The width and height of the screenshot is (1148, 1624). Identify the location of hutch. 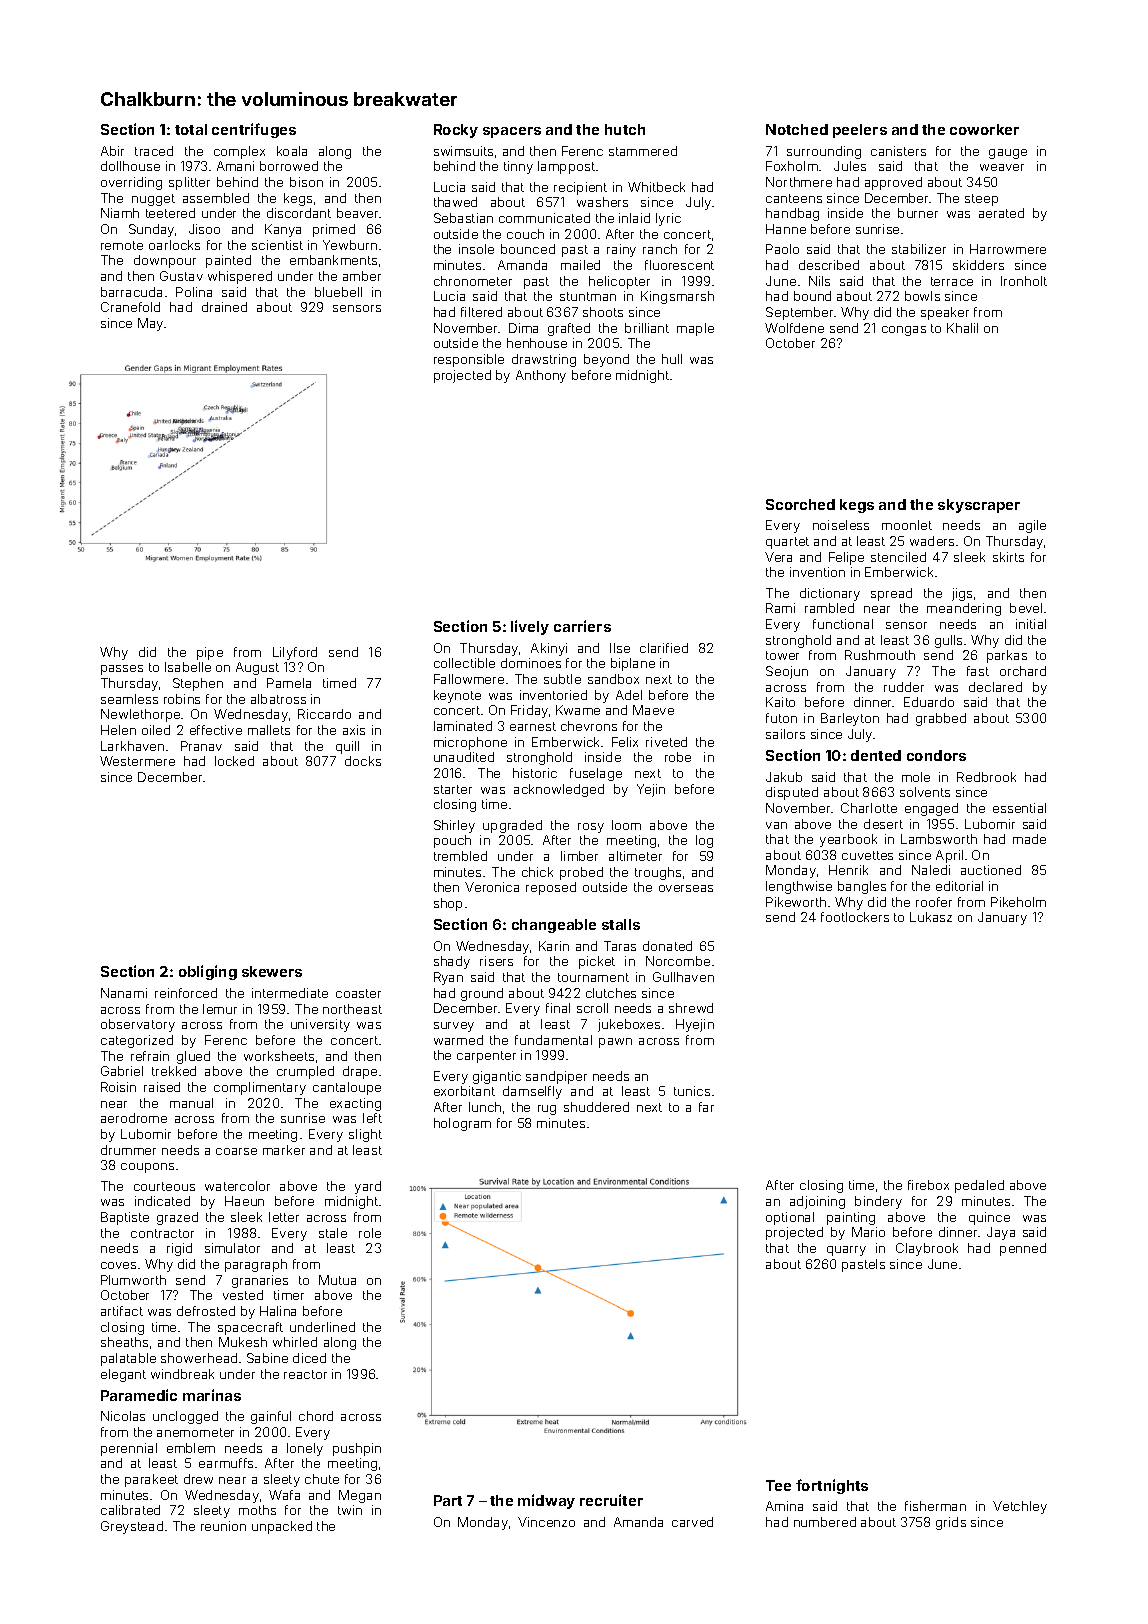
(625, 129).
